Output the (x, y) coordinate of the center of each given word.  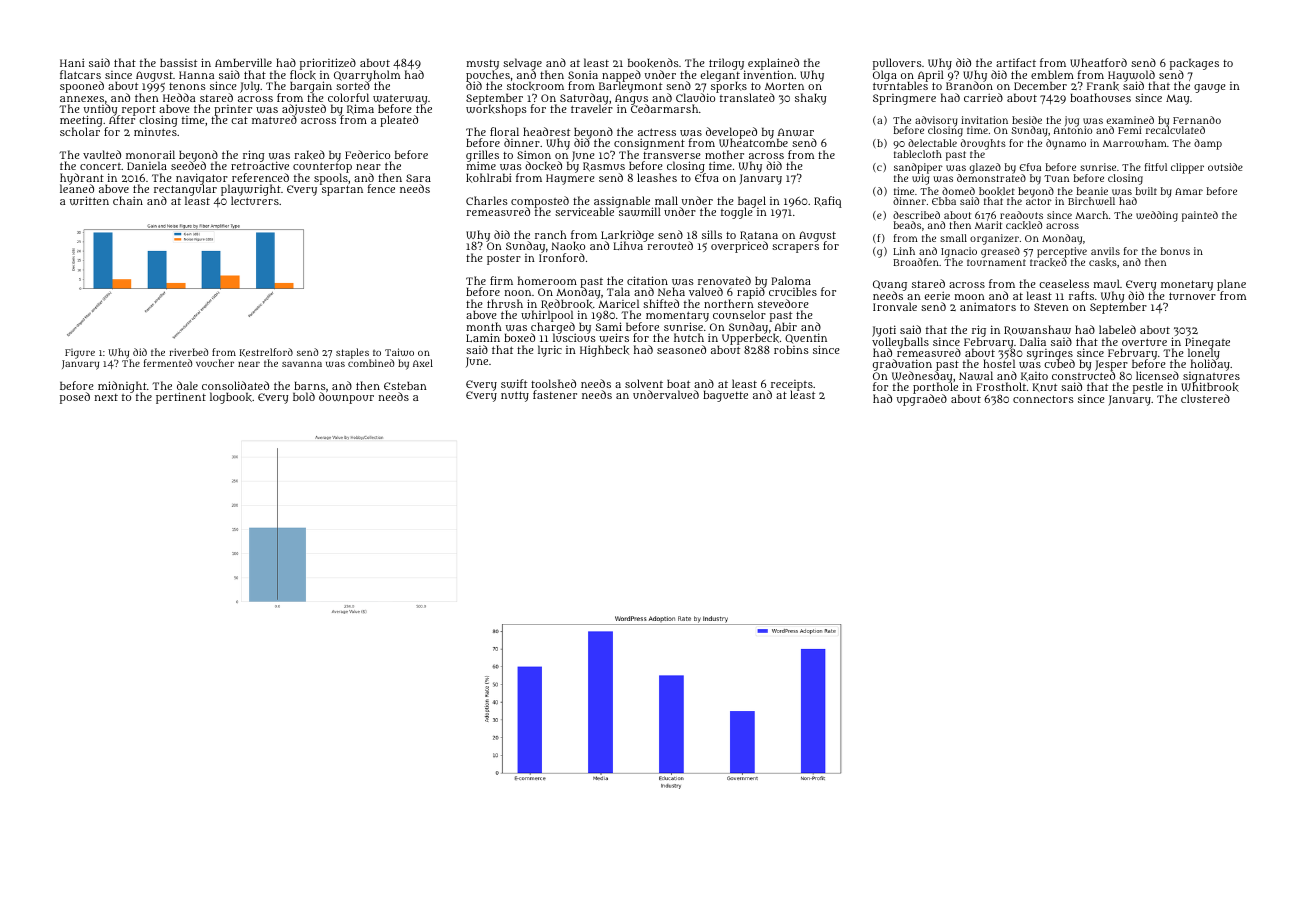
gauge (1210, 88)
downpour (346, 398)
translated (747, 97)
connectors (1043, 399)
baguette (725, 396)
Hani (72, 62)
